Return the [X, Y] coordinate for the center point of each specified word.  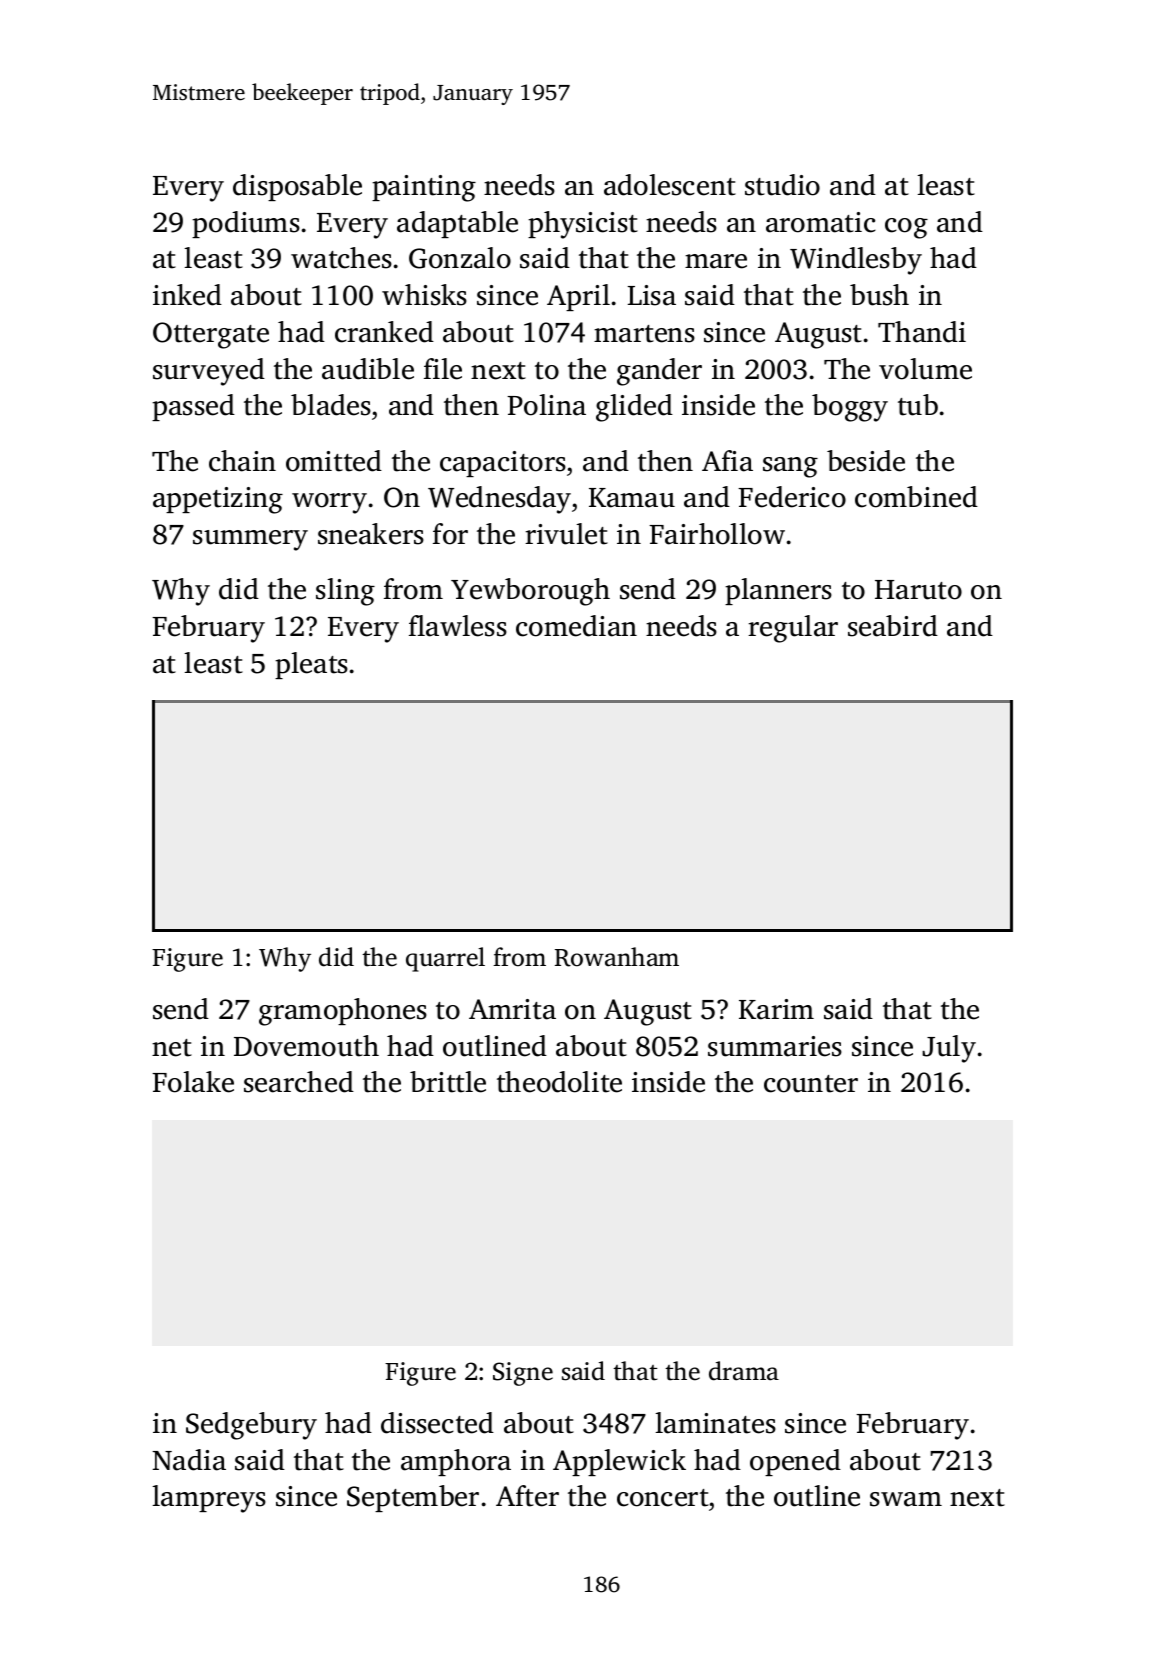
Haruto [918, 590]
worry [329, 503]
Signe [523, 1374]
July [949, 1049]
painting [424, 188]
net [172, 1048]
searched [299, 1082]
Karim [776, 1009]
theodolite [559, 1082]
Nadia [189, 1460]
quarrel [445, 959]
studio [782, 185]
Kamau [632, 498]
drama [744, 1371]
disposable [297, 187]
